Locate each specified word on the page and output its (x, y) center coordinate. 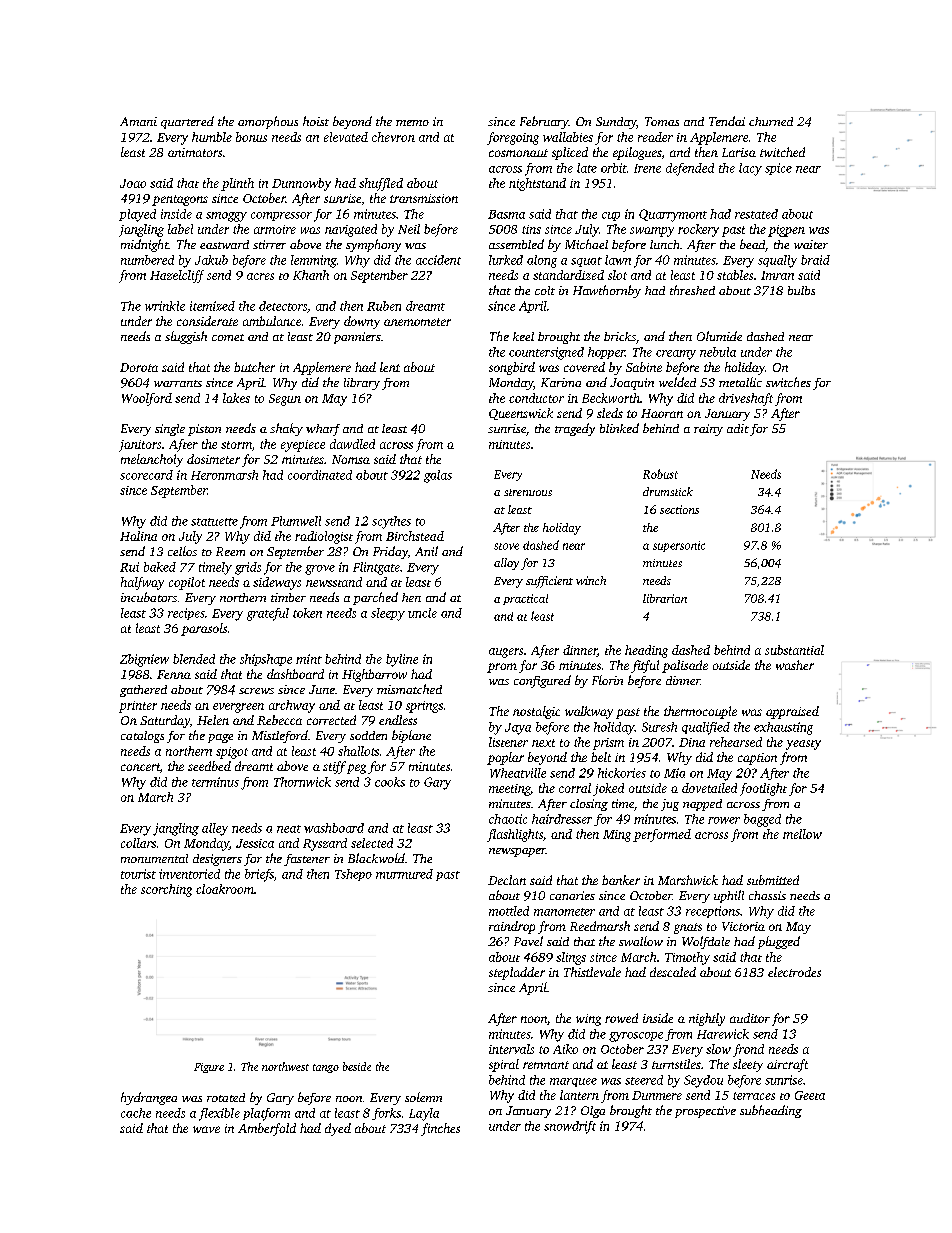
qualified (706, 728)
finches (440, 1129)
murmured (404, 874)
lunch (664, 244)
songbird (512, 368)
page (220, 738)
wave (206, 1129)
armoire (275, 229)
